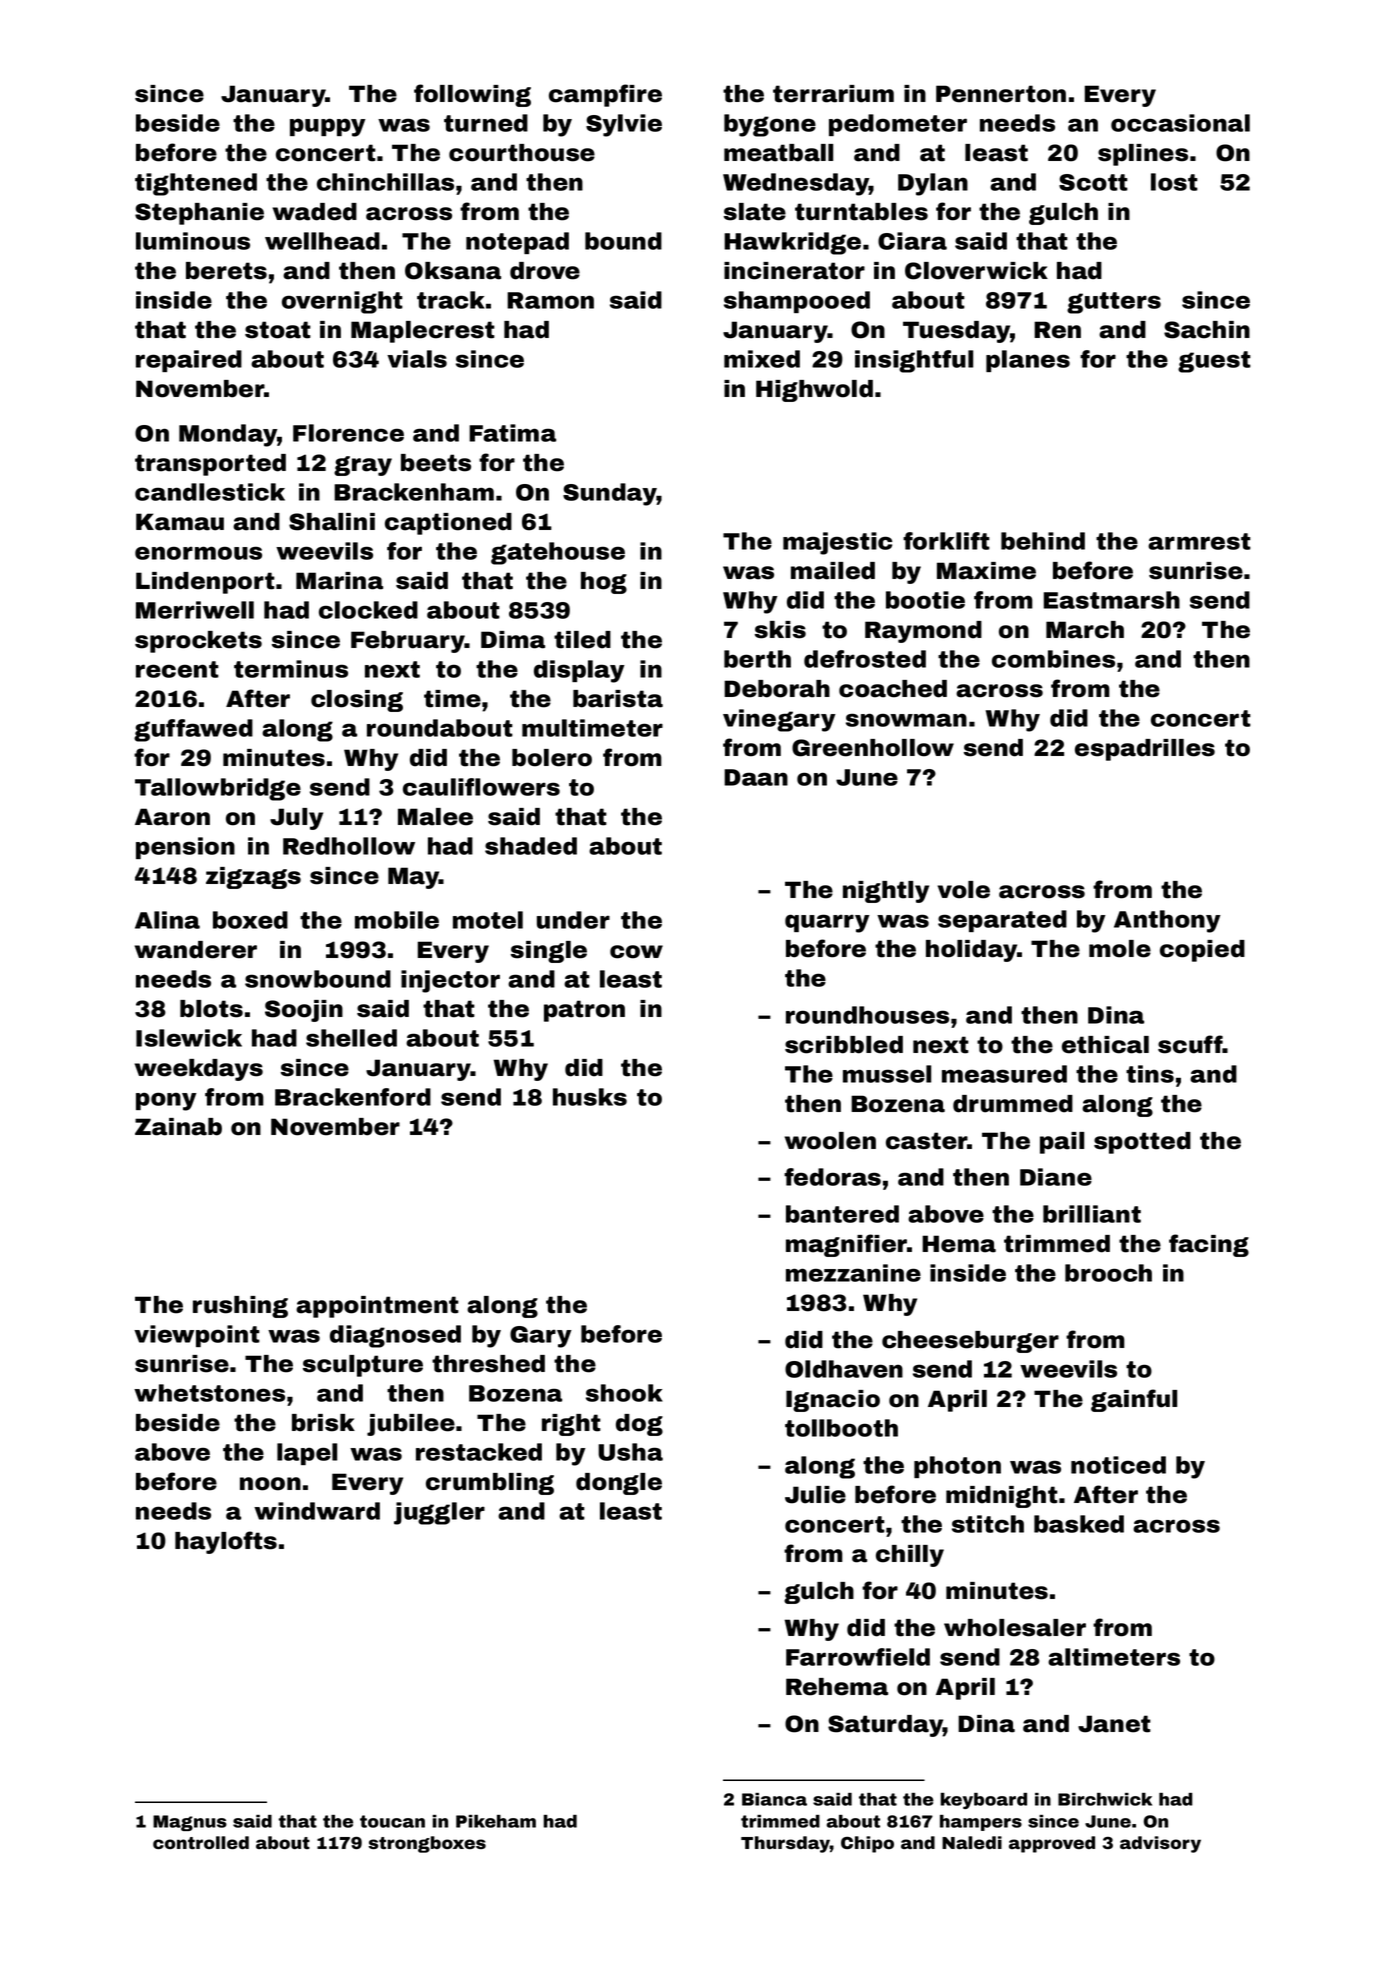 The width and height of the document is (1386, 1969). I want to click on Farrowfield, so click(858, 1657).
